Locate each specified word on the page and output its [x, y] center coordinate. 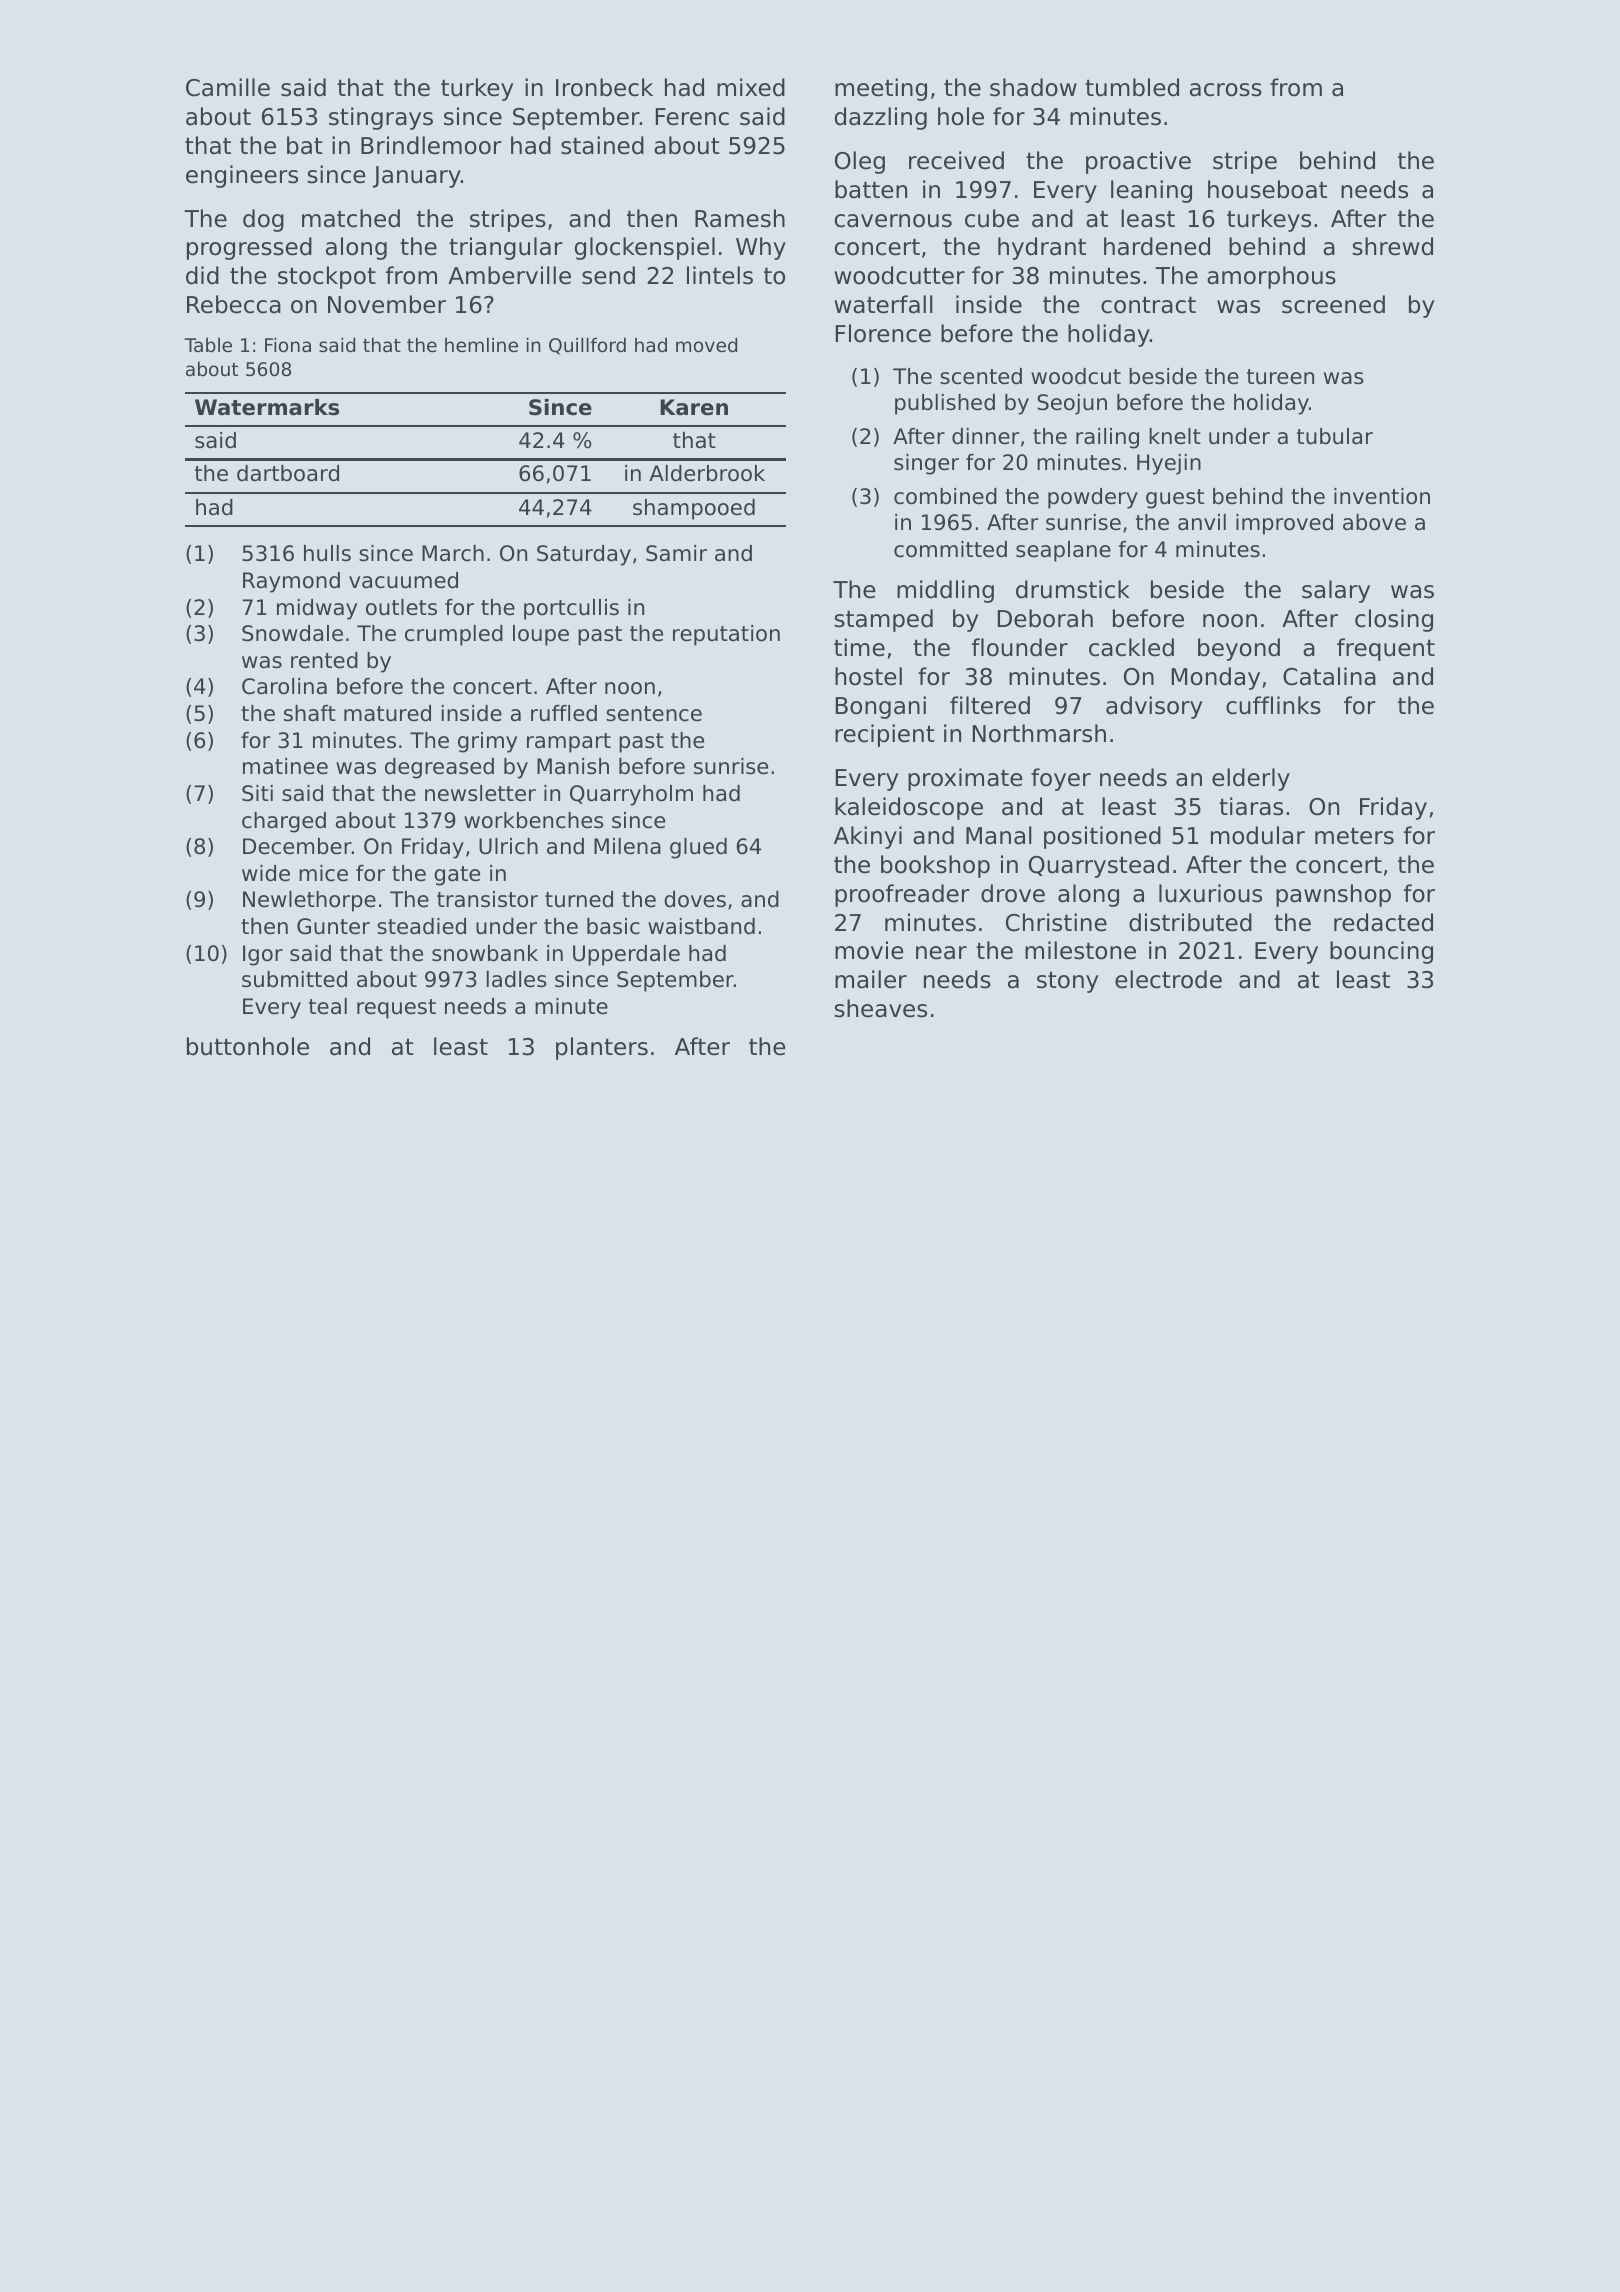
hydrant [1042, 248]
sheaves [880, 1008]
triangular [505, 248]
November [387, 304]
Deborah [1045, 618]
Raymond [291, 582]
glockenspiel [645, 248]
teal [328, 1006]
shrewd [1392, 246]
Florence [883, 333]
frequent [1386, 649]
